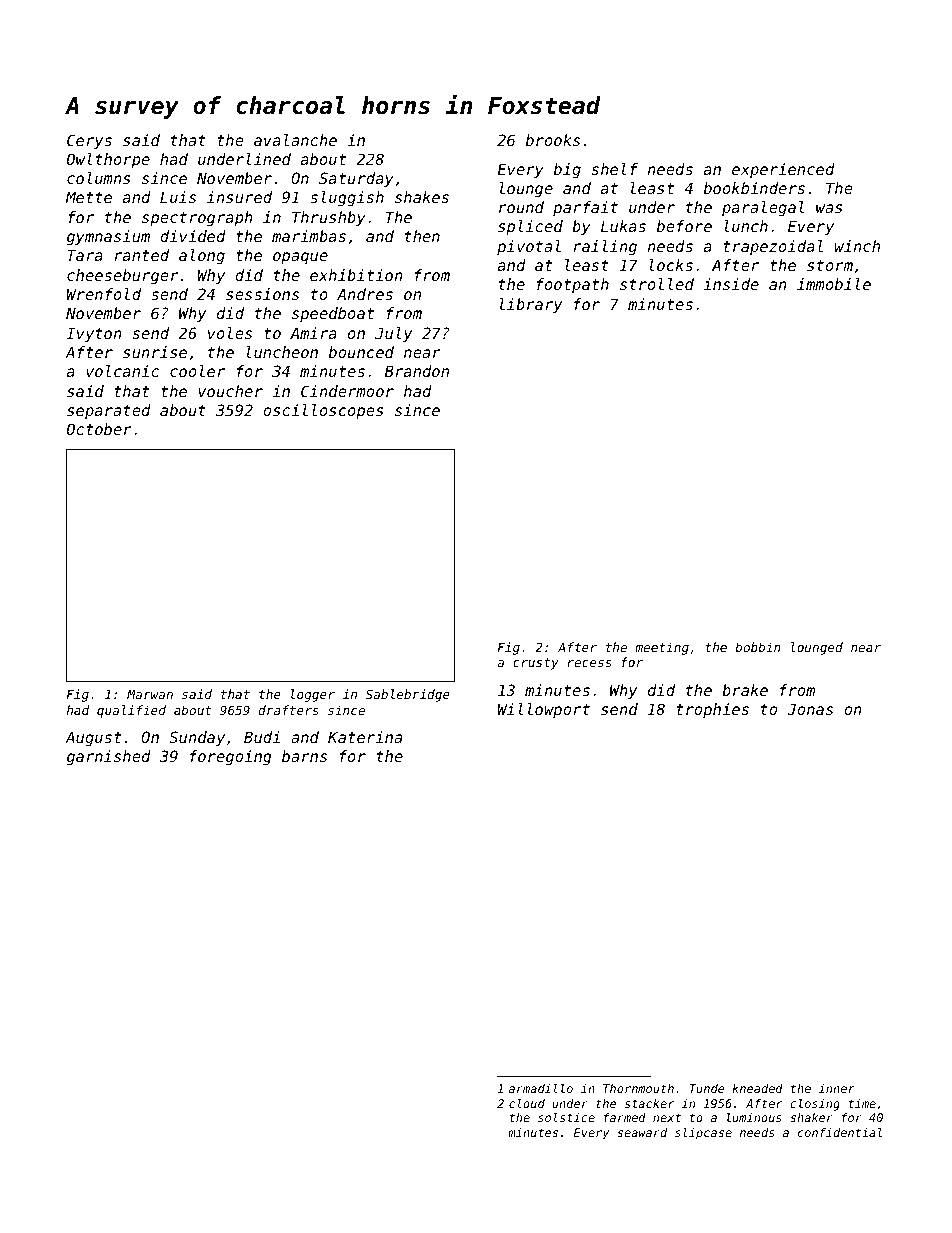 Image resolution: width=952 pixels, height=1233 pixels. Describe the element at coordinates (99, 429) in the page. I see `October` at that location.
